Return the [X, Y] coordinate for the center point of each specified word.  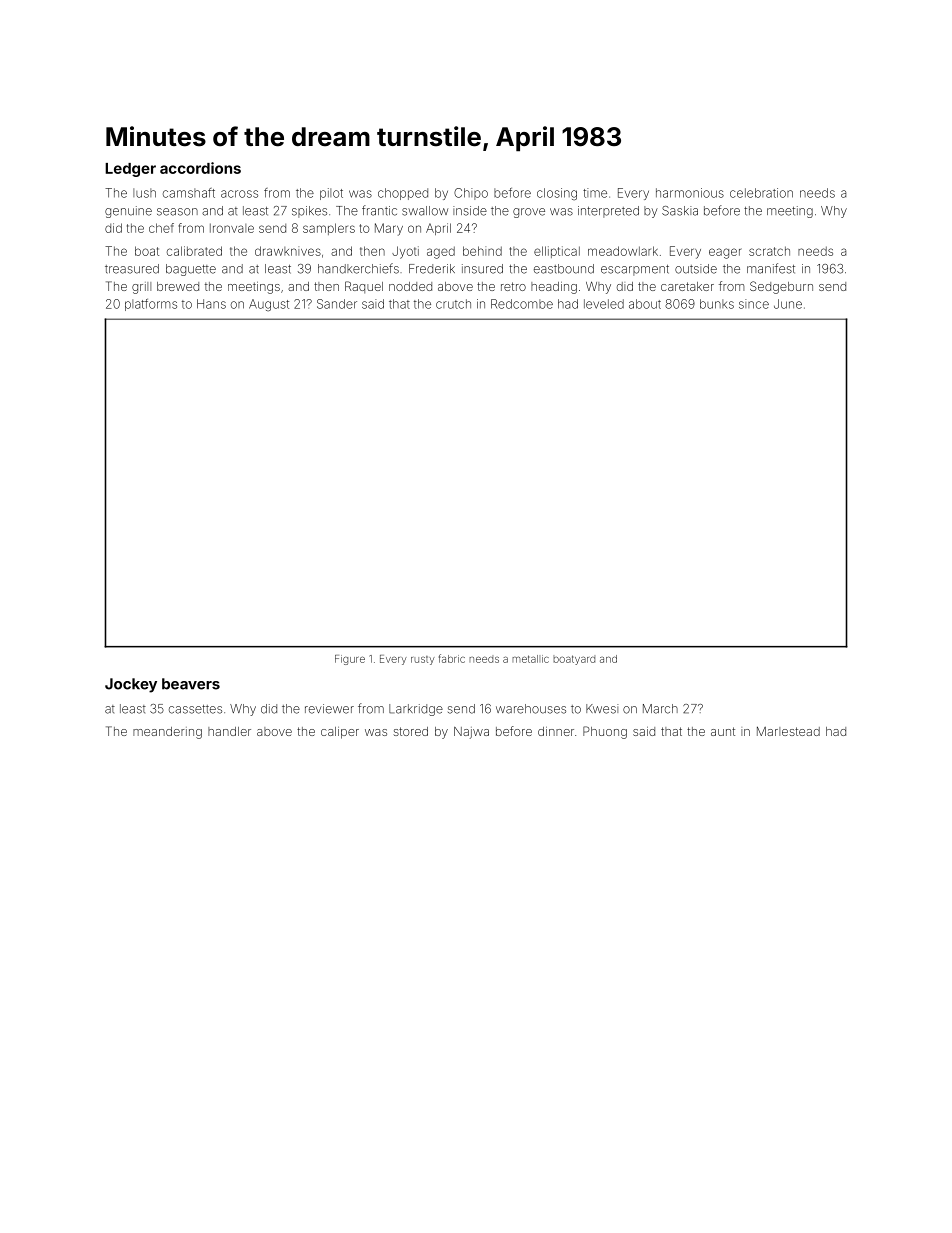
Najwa [471, 733]
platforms [151, 305]
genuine [128, 212]
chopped [403, 194]
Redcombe [522, 304]
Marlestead [788, 731]
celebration [761, 193]
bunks [717, 304]
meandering [167, 733]
